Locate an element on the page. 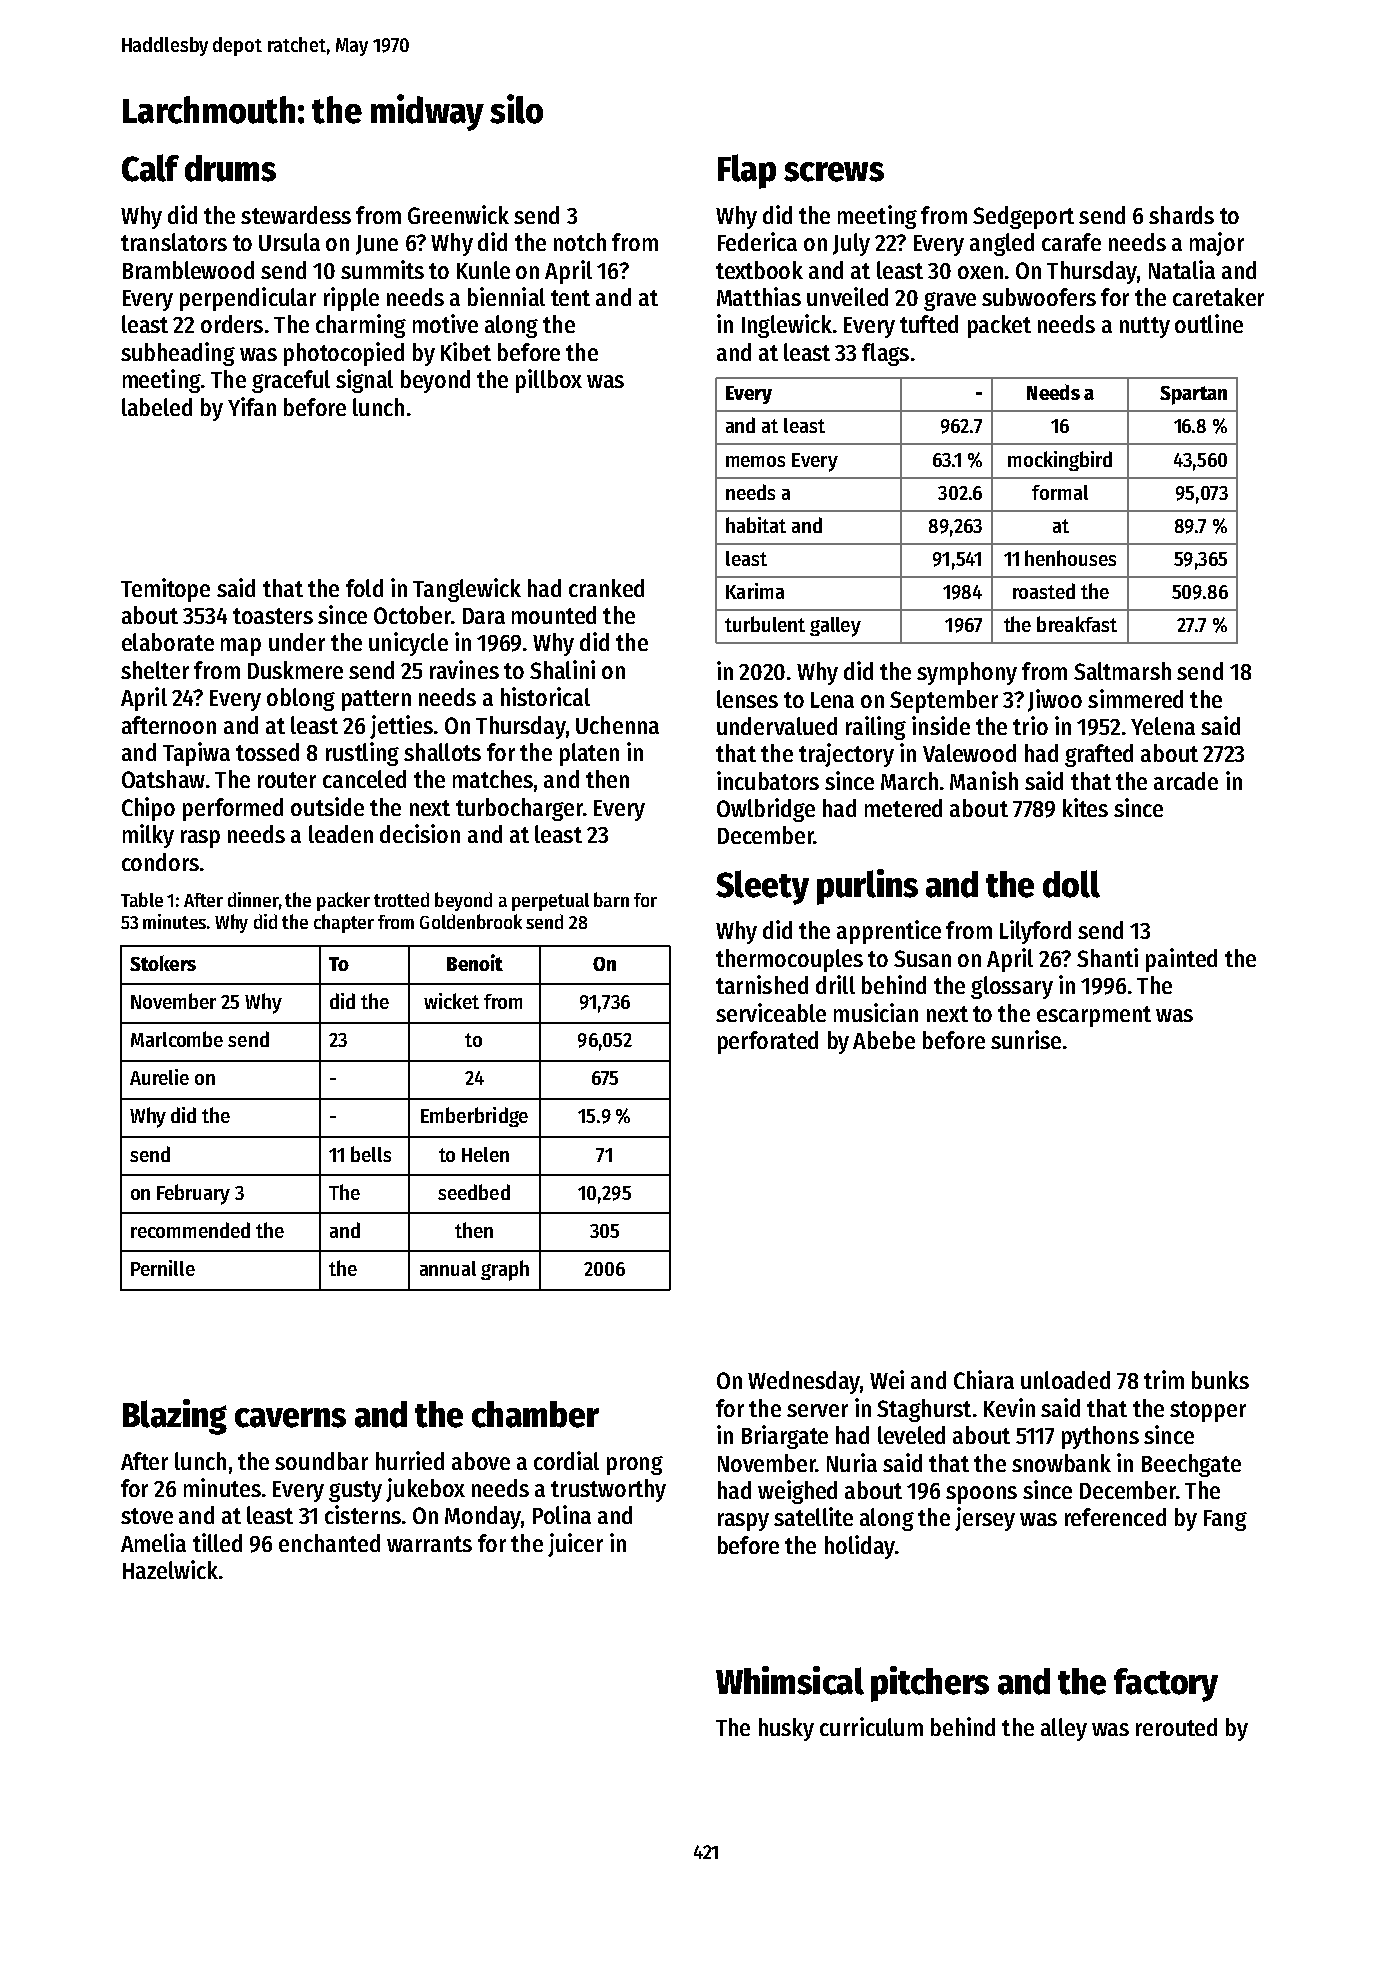 This document has width=1386, height=1969. bells is located at coordinates (371, 1154).
